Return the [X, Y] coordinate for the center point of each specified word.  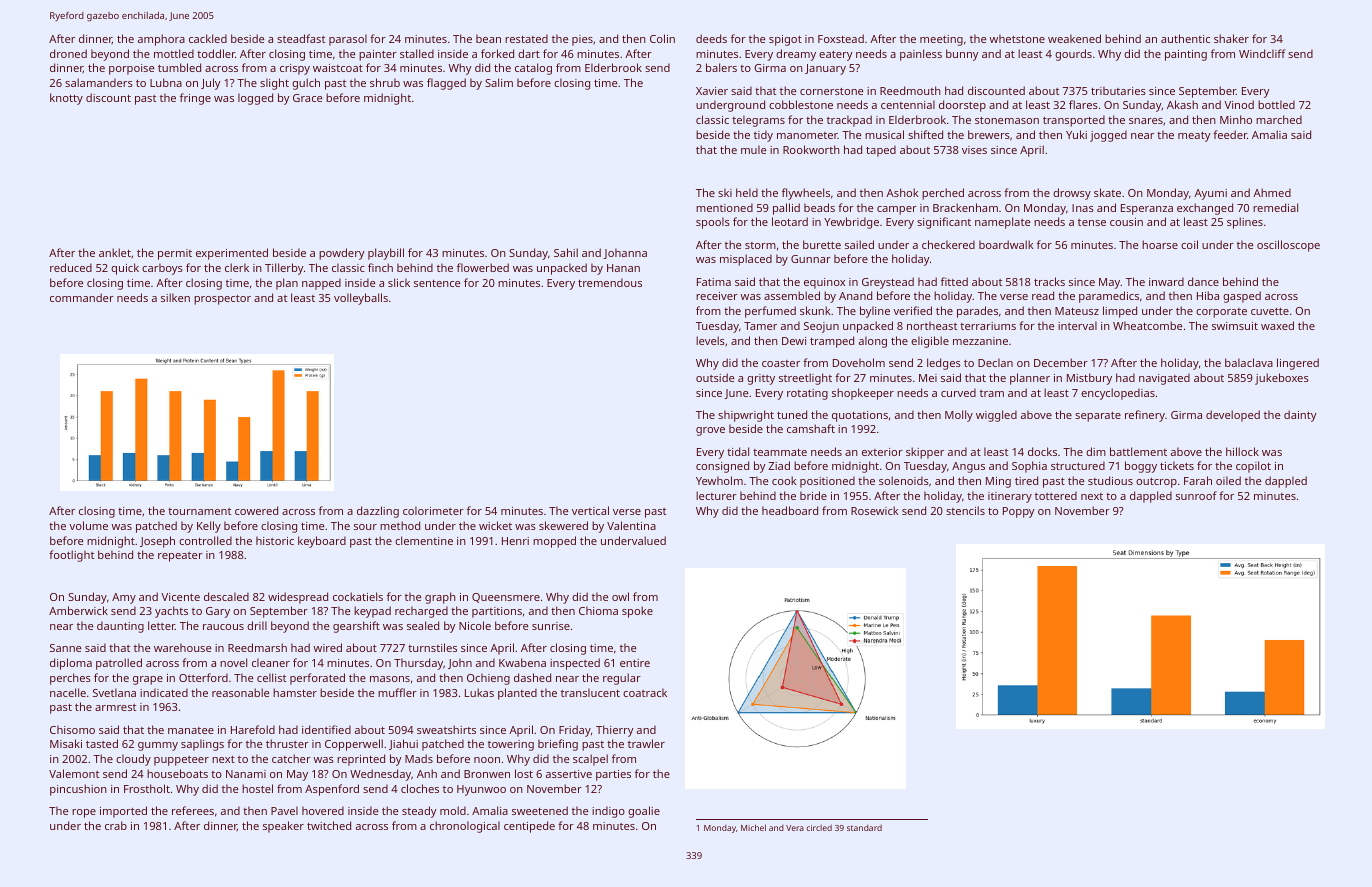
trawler [646, 743]
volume [88, 525]
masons [390, 679]
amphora [161, 40]
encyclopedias [1118, 394]
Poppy [1019, 512]
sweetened [540, 810]
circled [819, 828]
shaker [1231, 38]
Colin [662, 38]
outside [715, 377]
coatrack [645, 692]
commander [82, 297]
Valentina [631, 525]
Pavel [284, 810]
